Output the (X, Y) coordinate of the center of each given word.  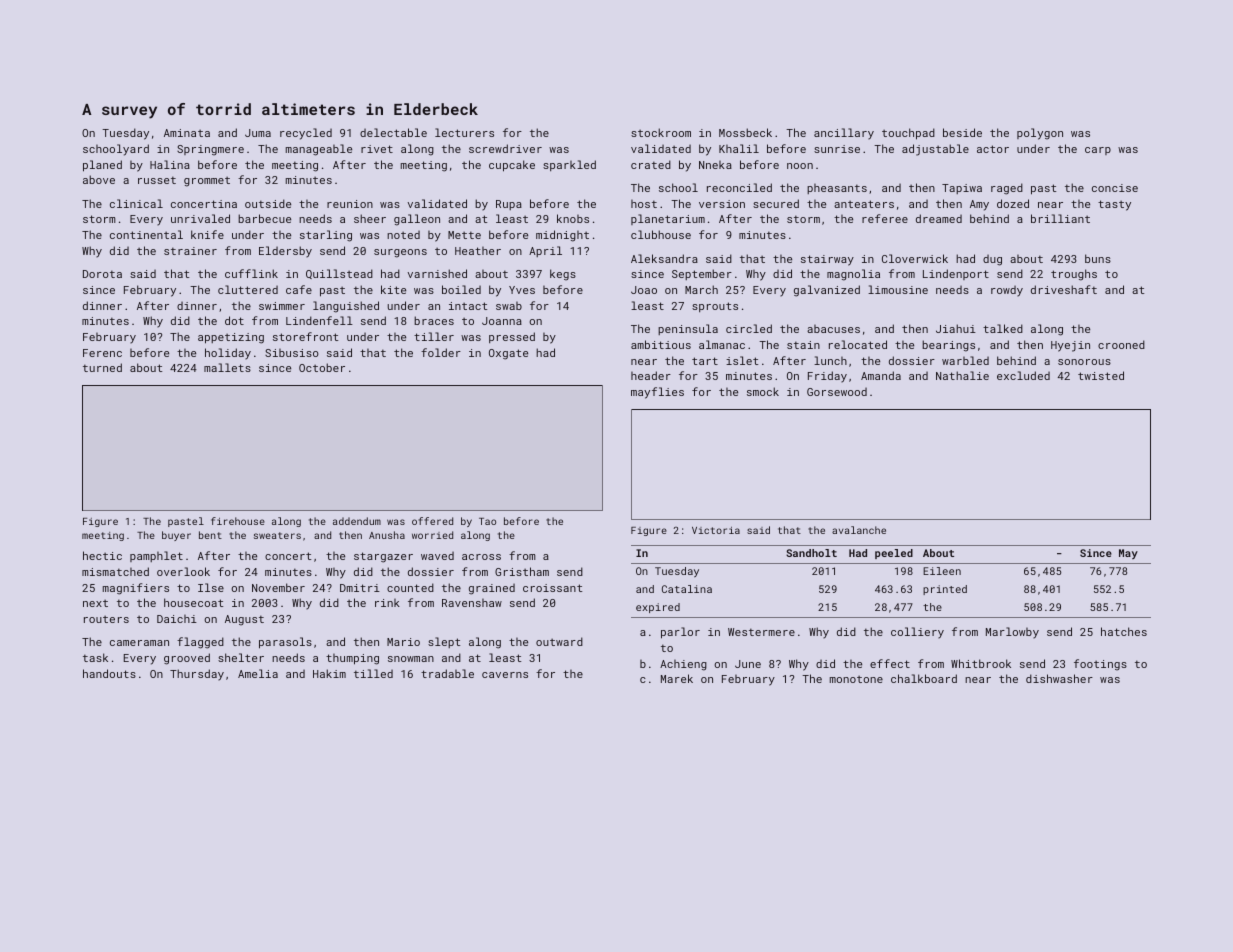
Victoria (716, 530)
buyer (176, 536)
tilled (373, 673)
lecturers (464, 132)
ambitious (661, 344)
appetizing (231, 338)
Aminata (187, 133)
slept (444, 642)
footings (1100, 665)
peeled (894, 554)
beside (962, 132)
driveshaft (1064, 289)
